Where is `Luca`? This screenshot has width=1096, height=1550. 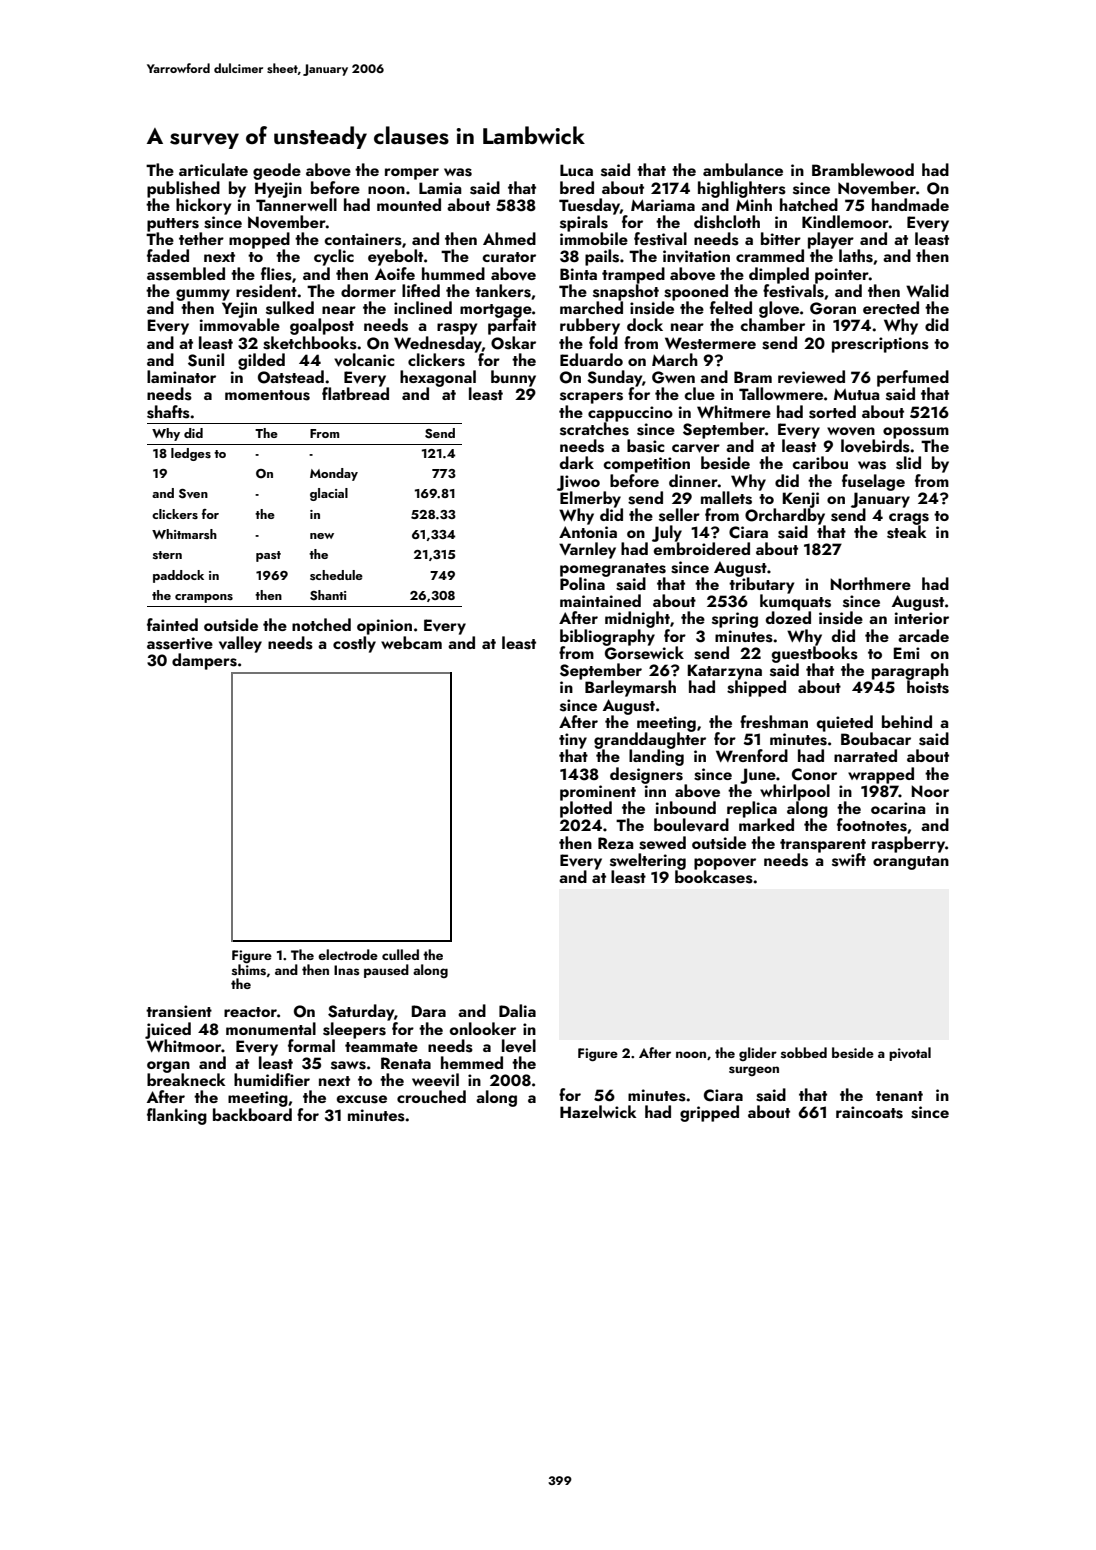
Luca is located at coordinates (576, 170).
